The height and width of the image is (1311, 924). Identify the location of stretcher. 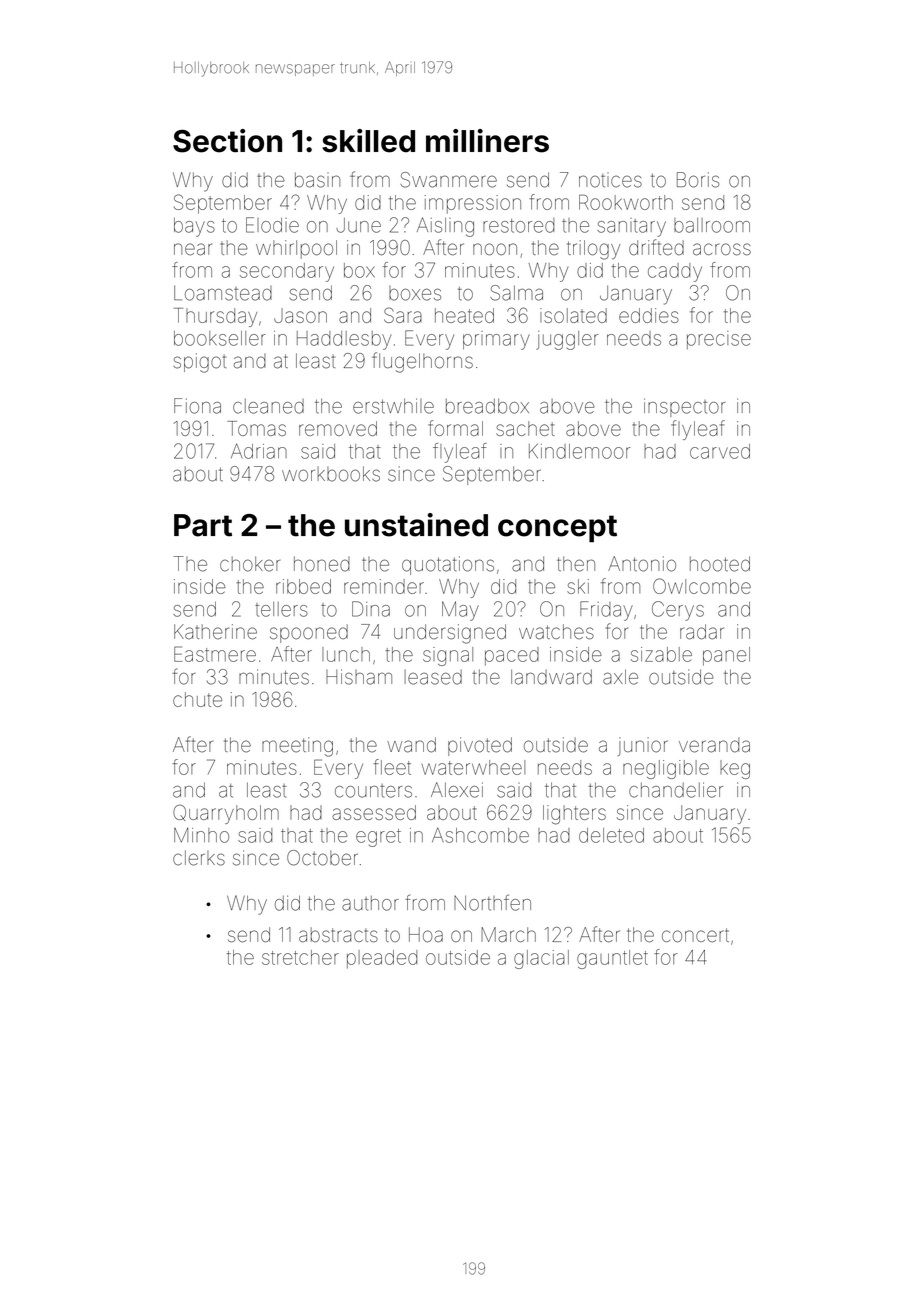
(300, 957).
